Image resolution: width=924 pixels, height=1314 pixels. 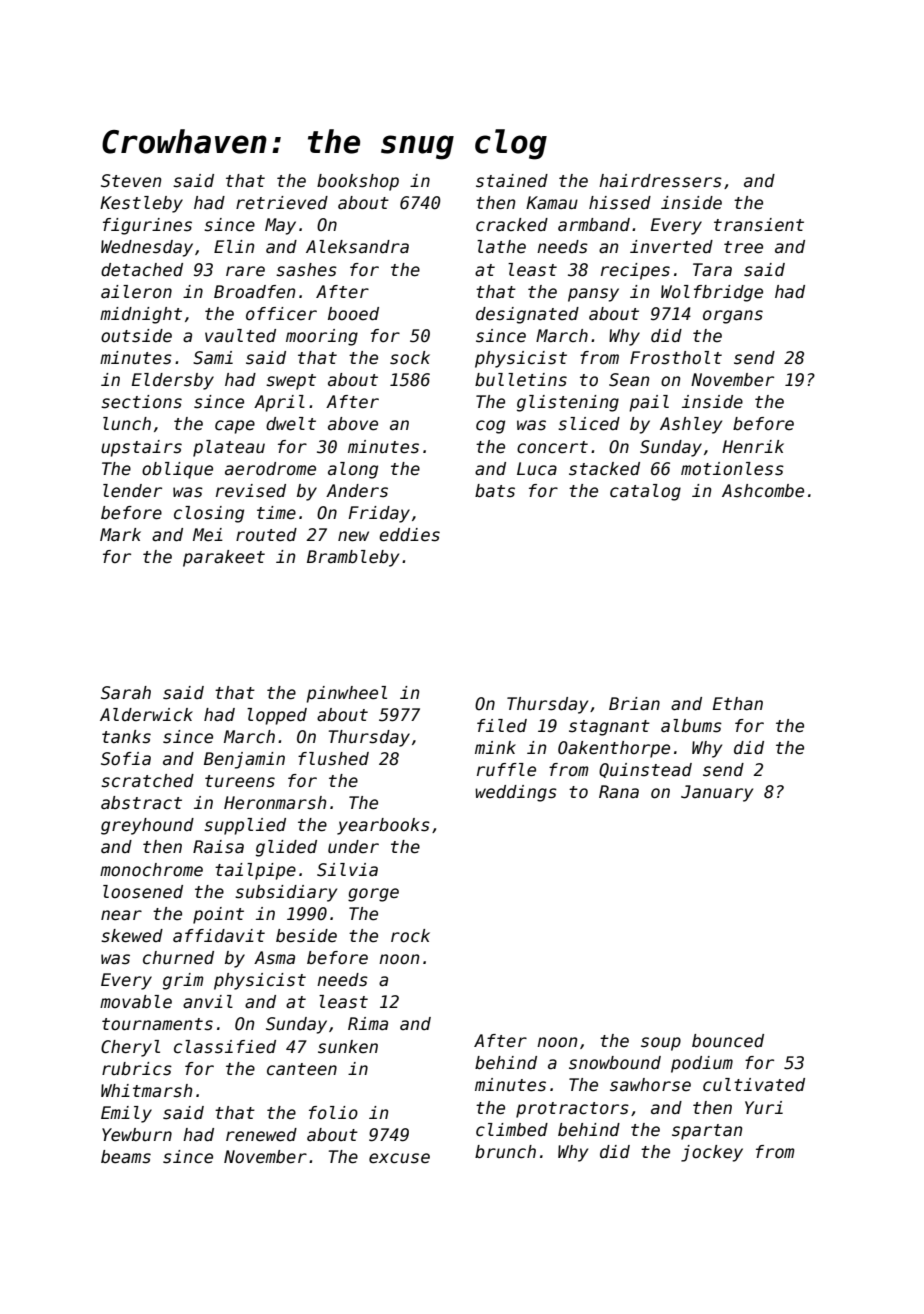 I want to click on jockey, so click(x=712, y=1153).
